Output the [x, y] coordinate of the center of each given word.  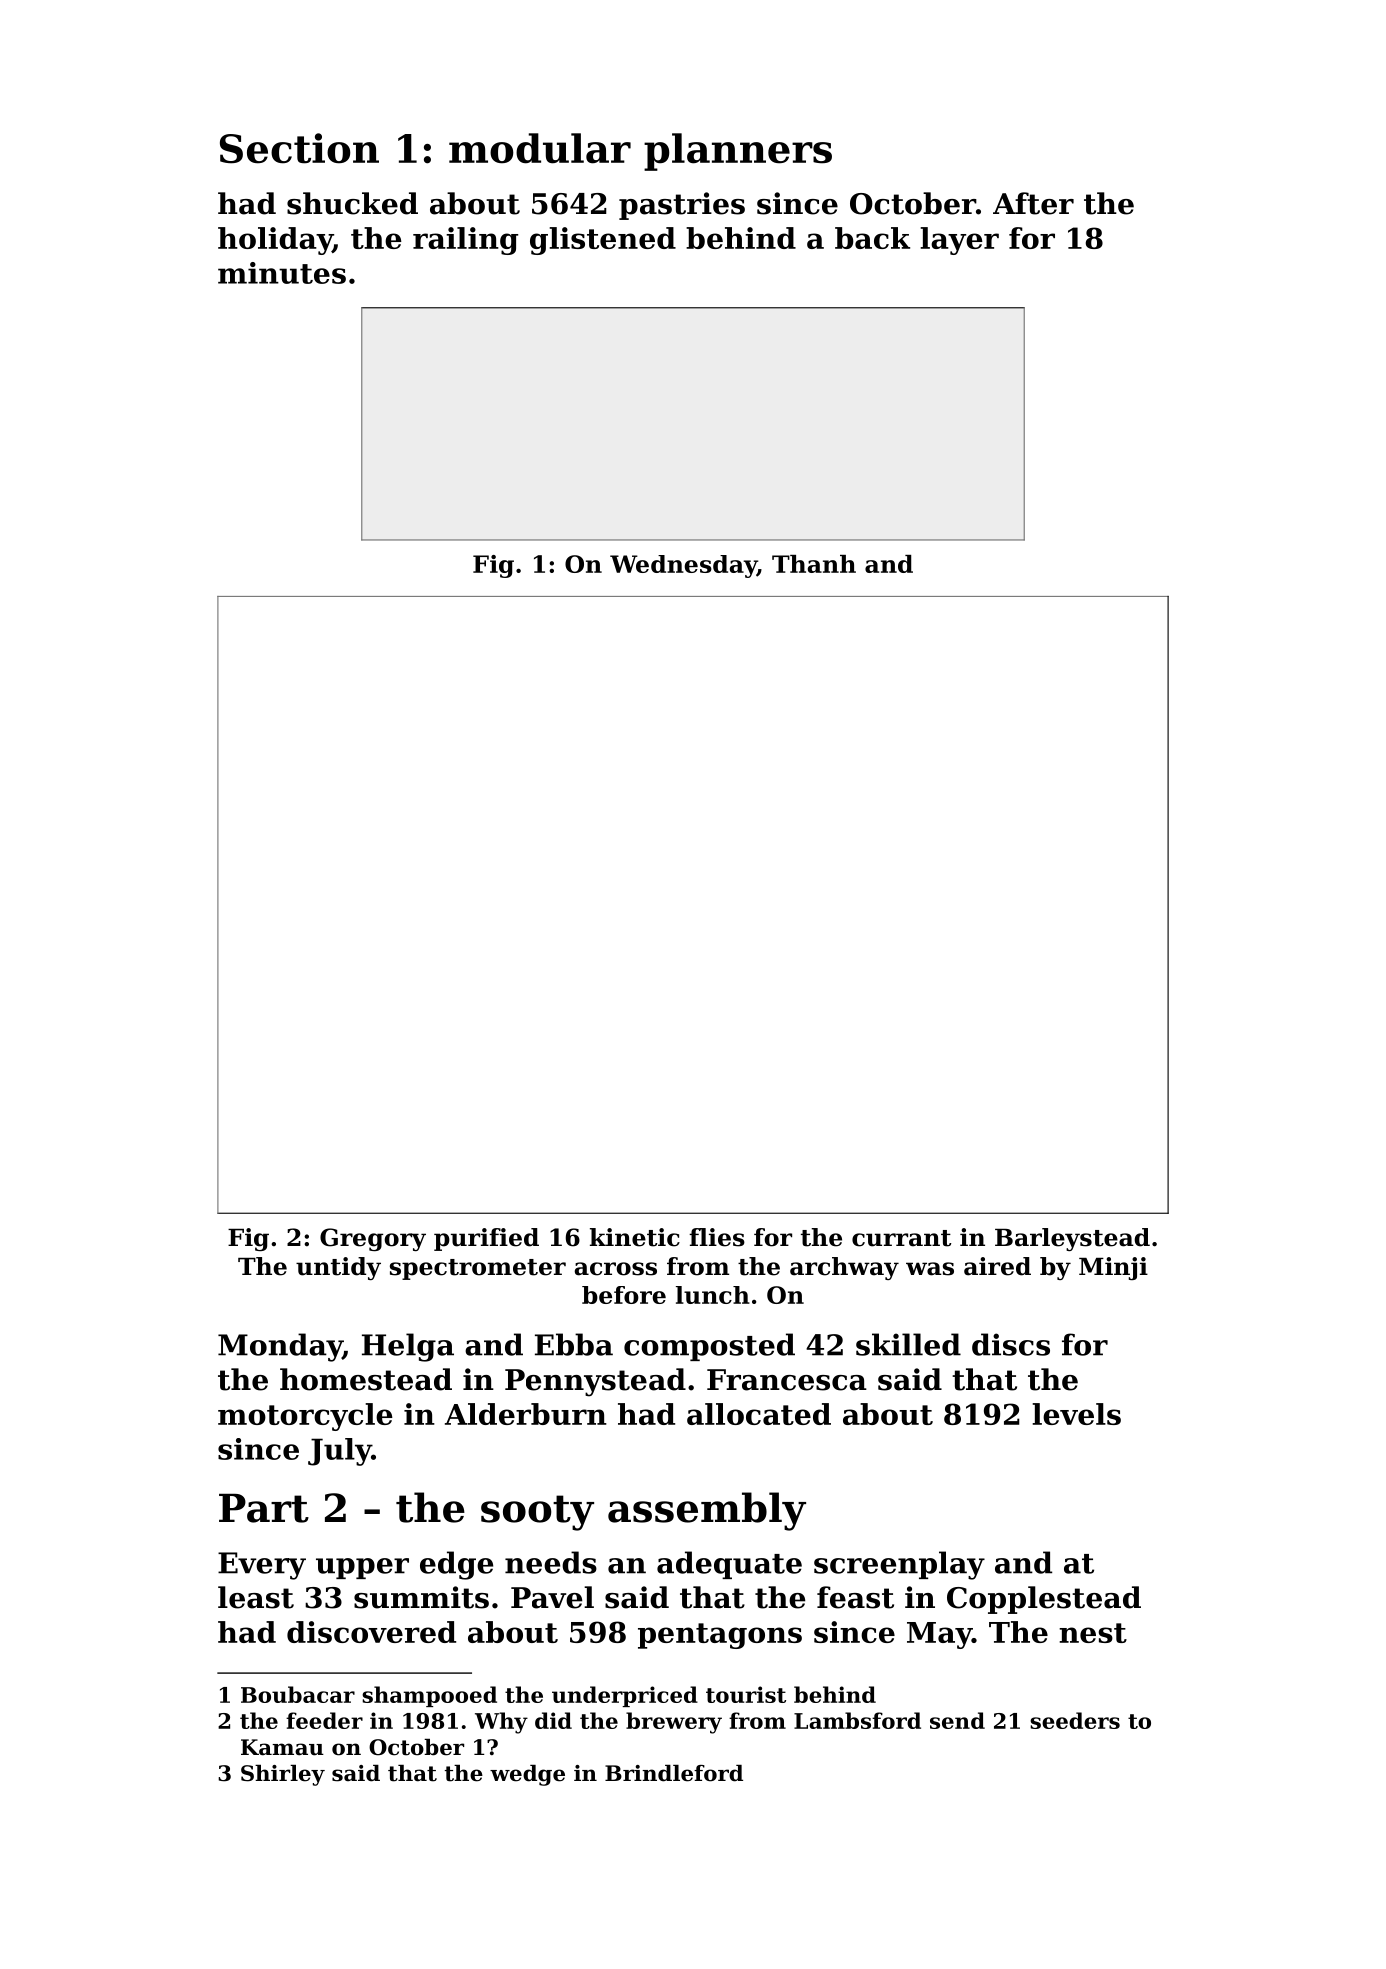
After [1033, 203]
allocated [759, 1414]
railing [465, 241]
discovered [371, 1632]
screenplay [899, 1565]
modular [540, 148]
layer [959, 241]
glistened [603, 241]
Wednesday [683, 566]
